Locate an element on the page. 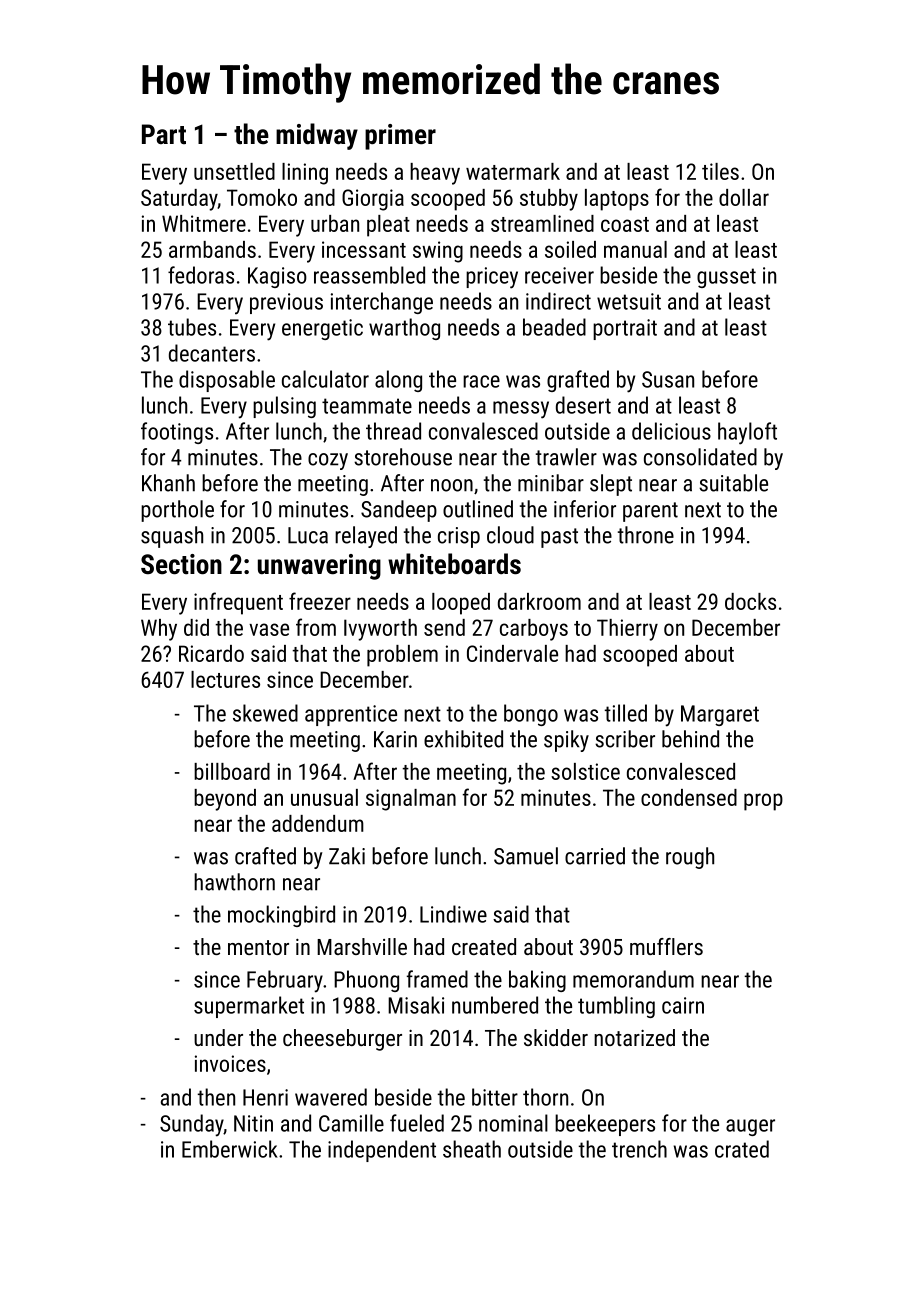 Image resolution: width=924 pixels, height=1311 pixels. noon is located at coordinates (452, 485).
